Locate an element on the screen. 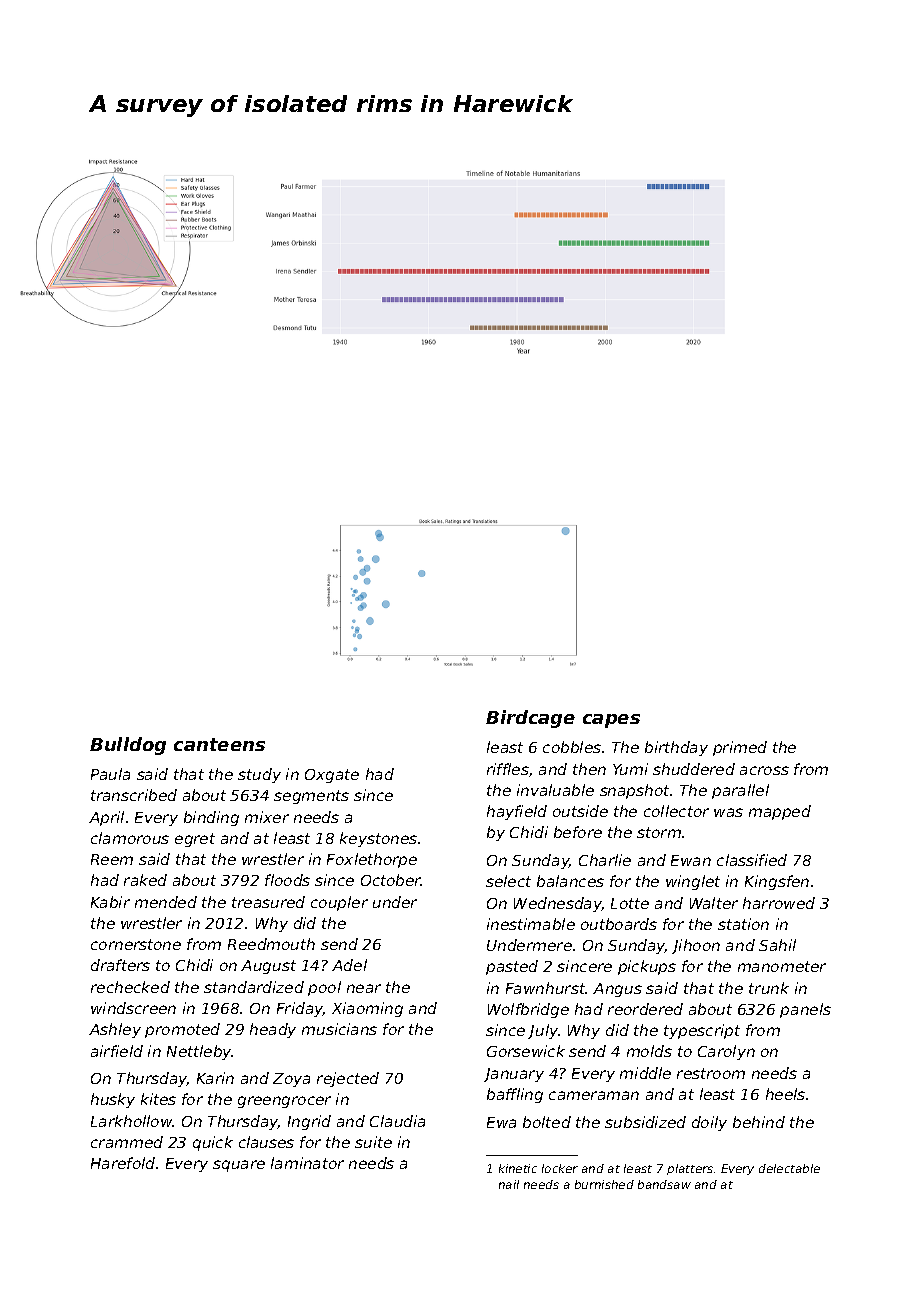  Angus is located at coordinates (617, 990).
